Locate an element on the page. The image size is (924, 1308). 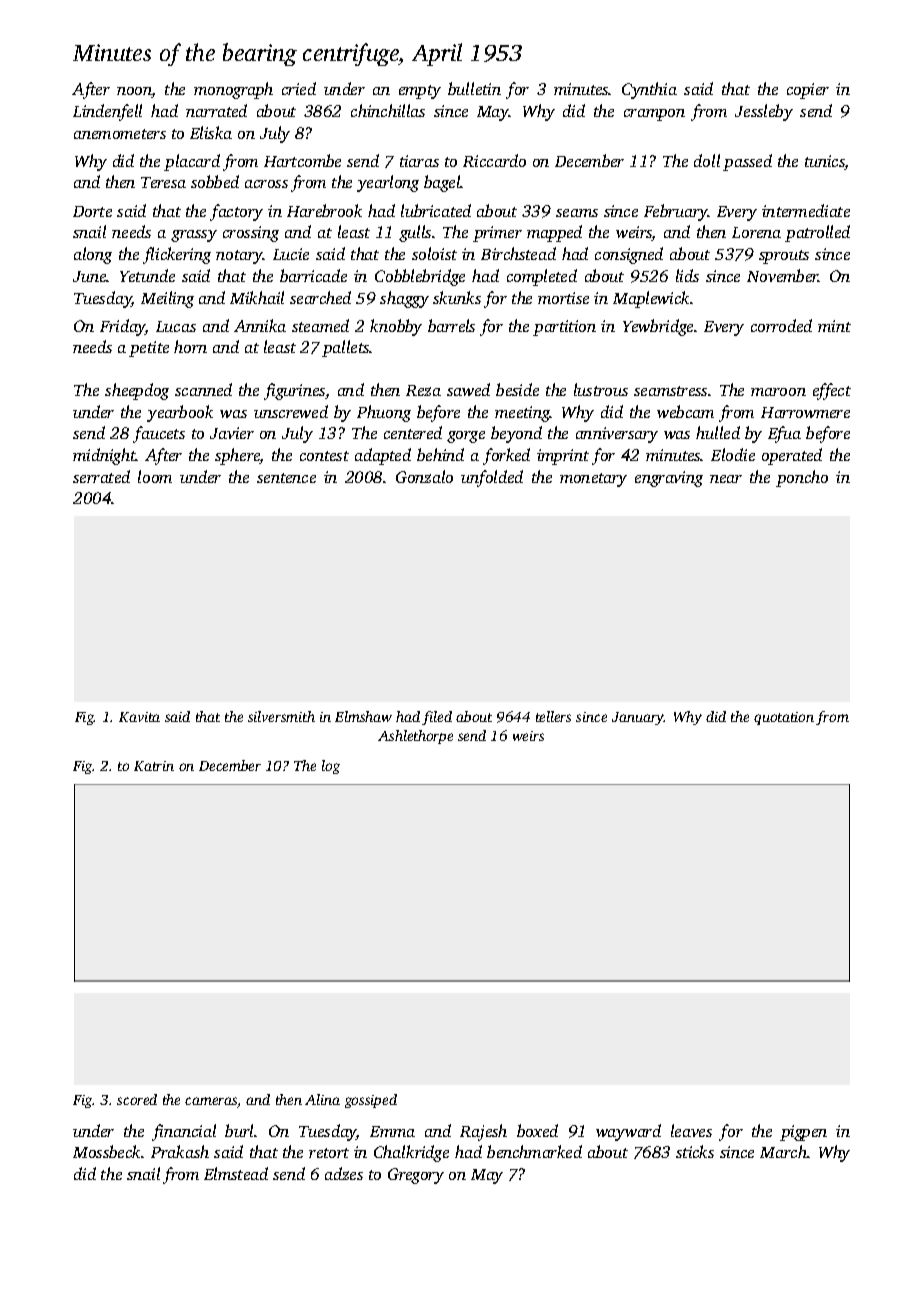
bulletin is located at coordinates (474, 88).
